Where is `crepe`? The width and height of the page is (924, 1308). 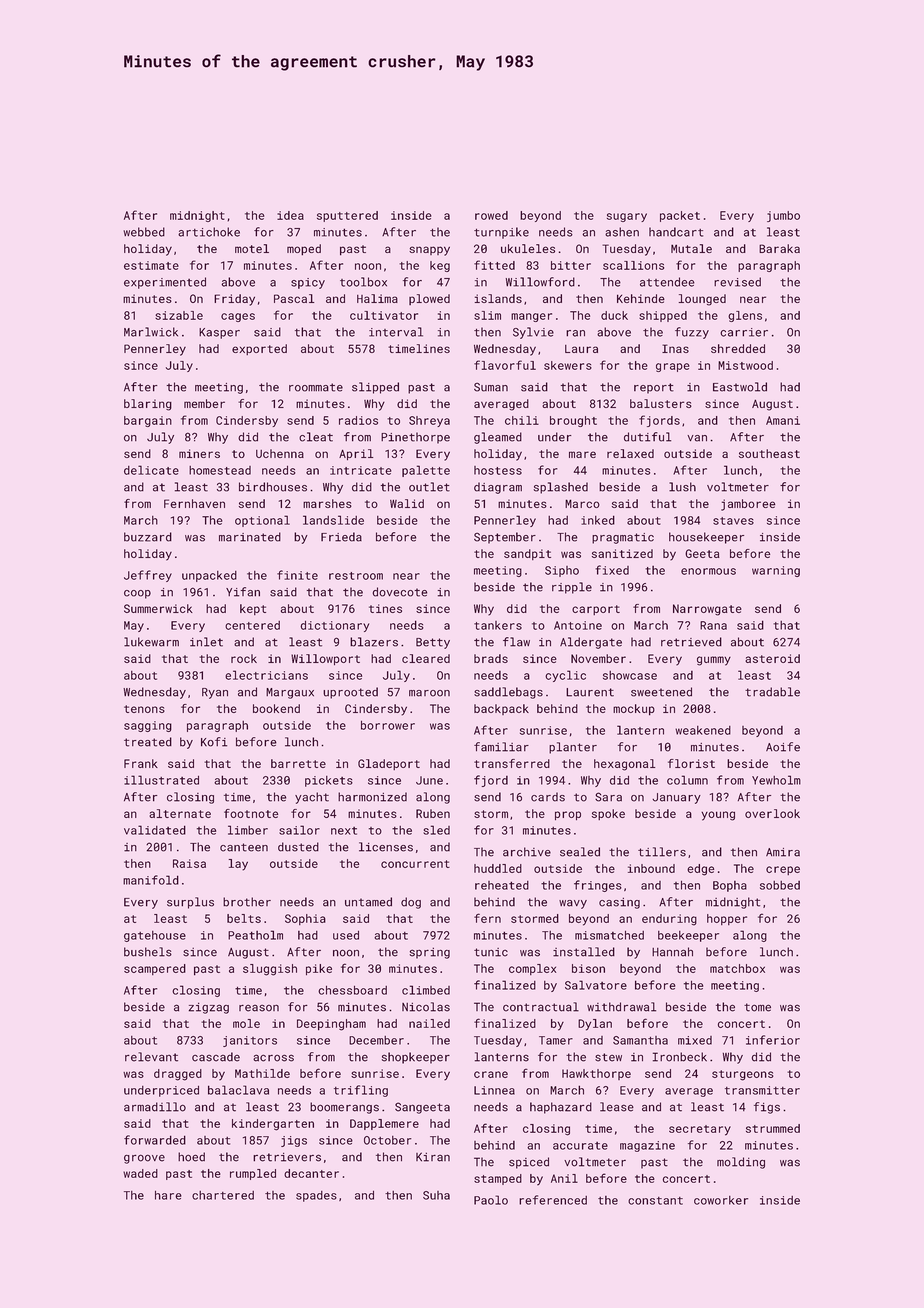 crepe is located at coordinates (783, 870).
